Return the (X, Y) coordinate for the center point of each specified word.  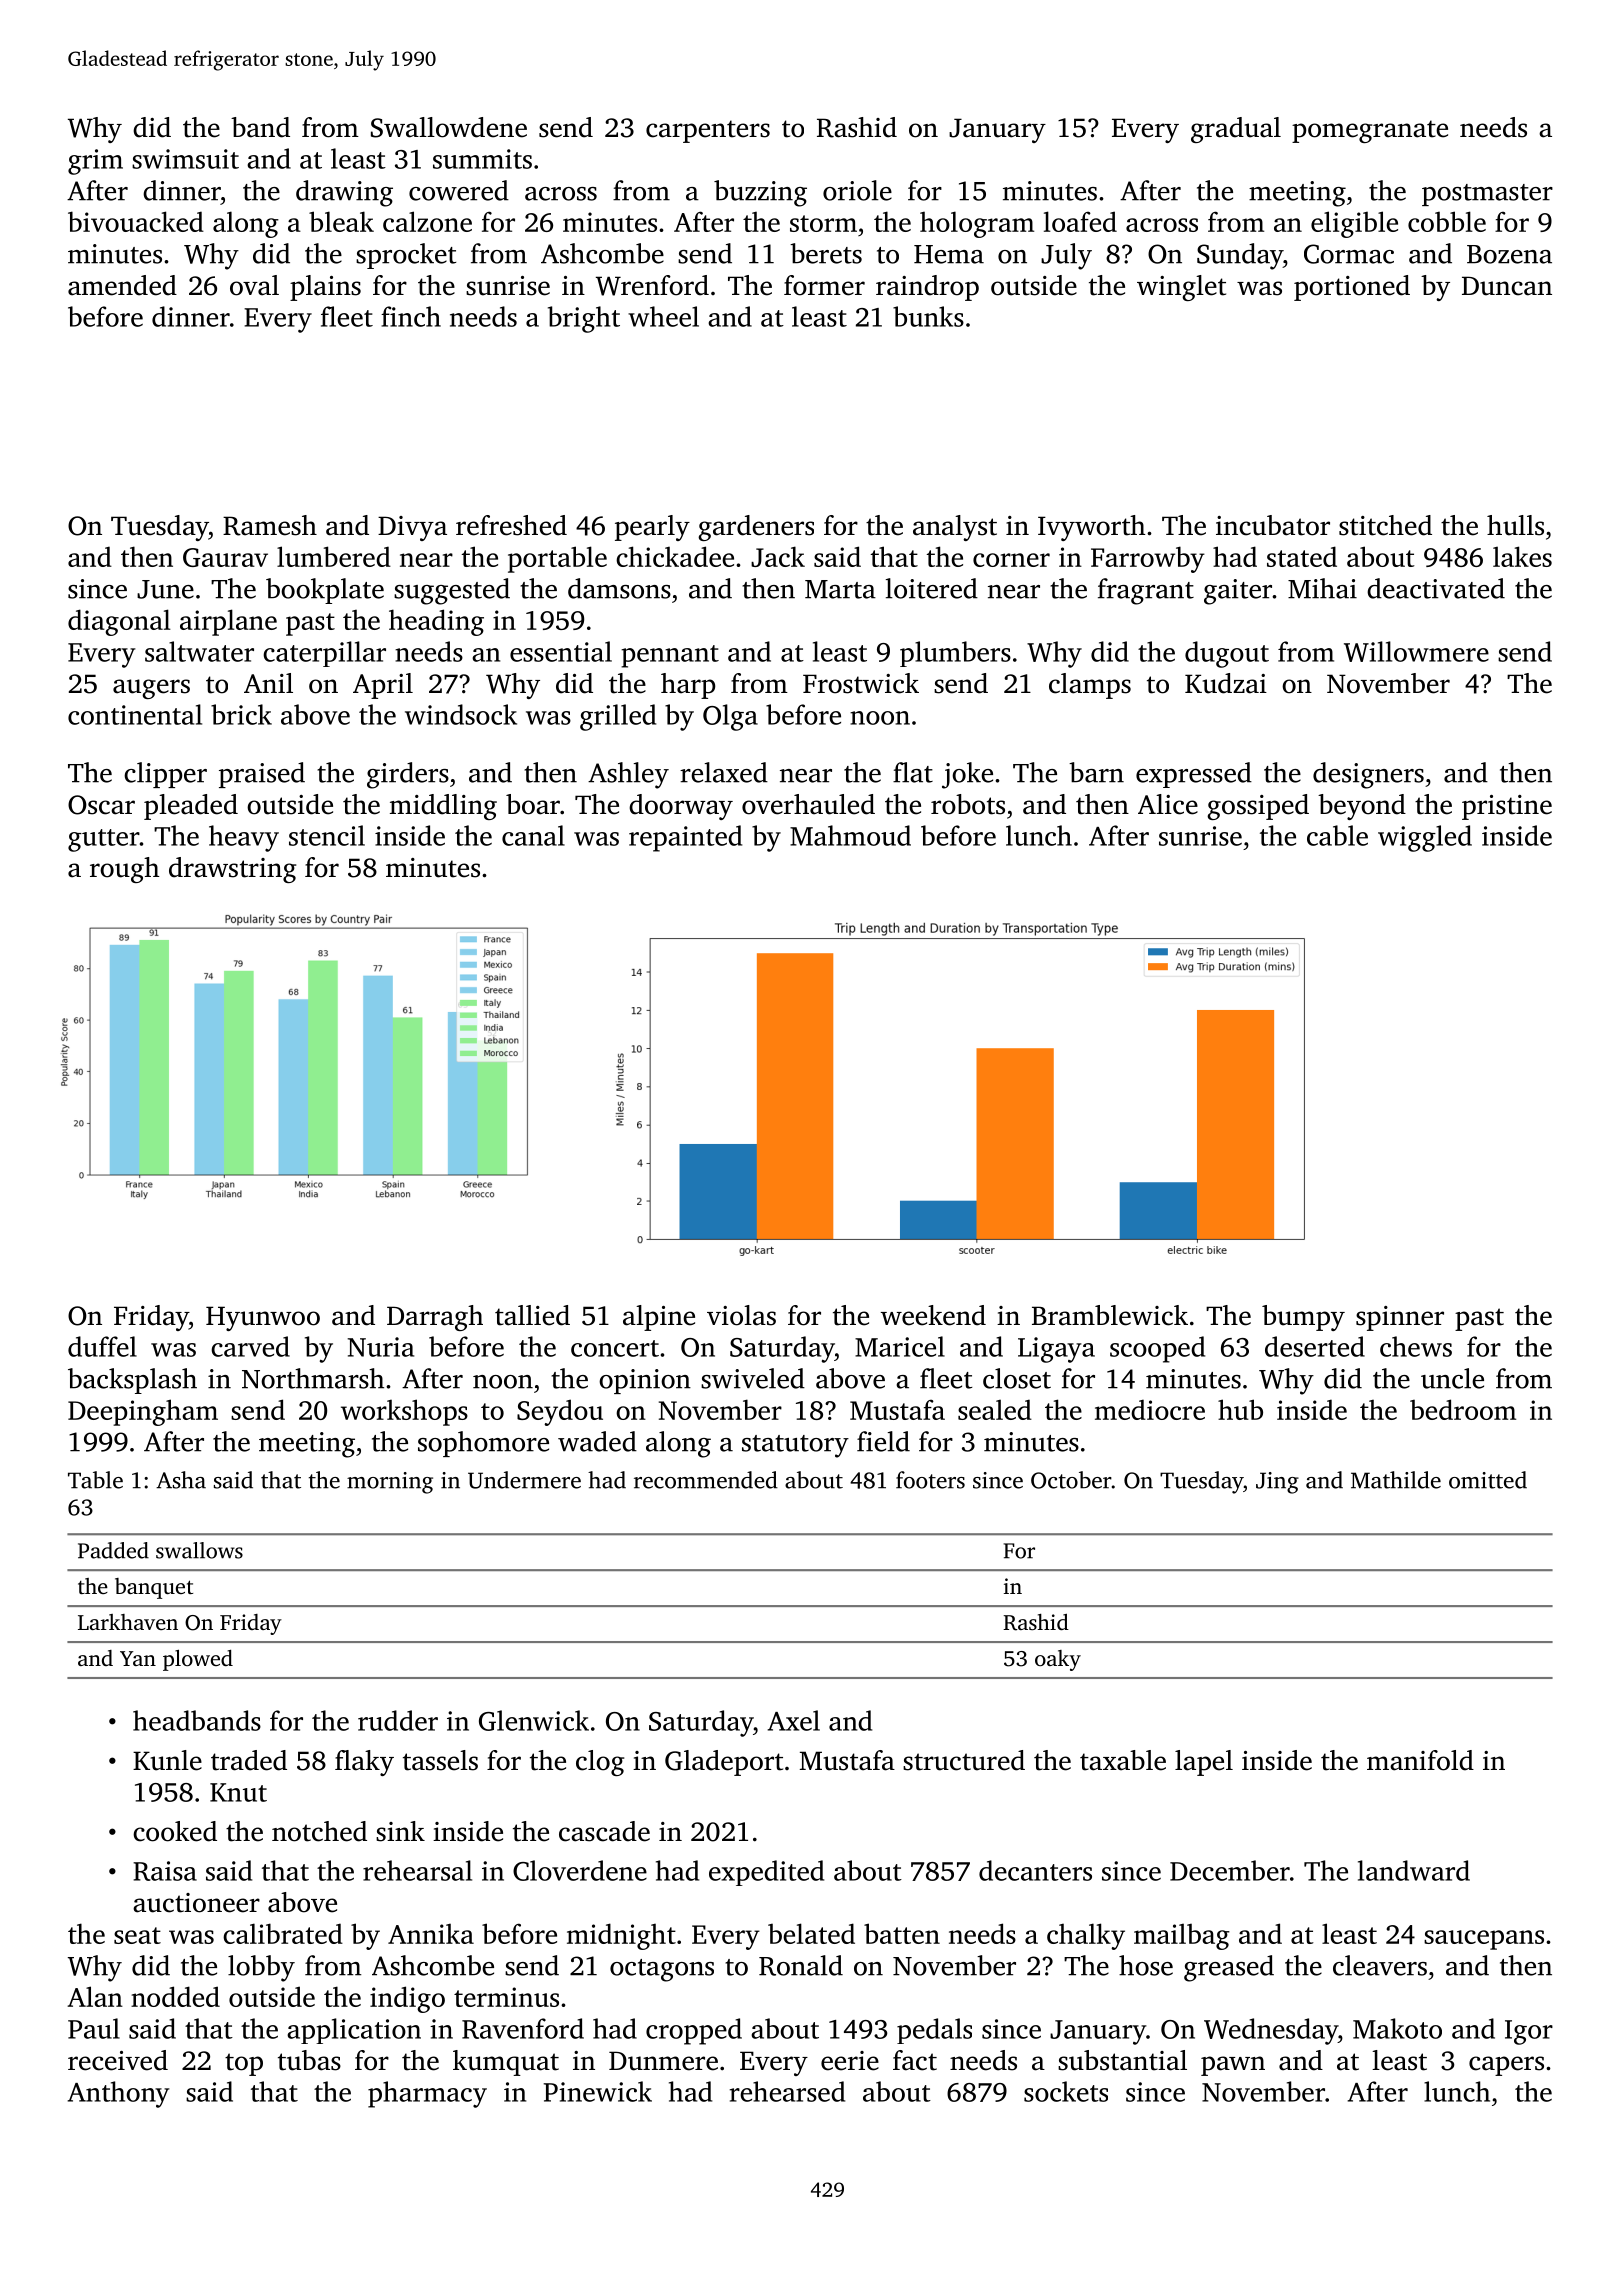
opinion (645, 1381)
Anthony (118, 2094)
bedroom (1463, 1409)
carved (250, 1346)
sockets (1066, 2091)
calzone (427, 221)
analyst (955, 528)
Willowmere (1416, 651)
